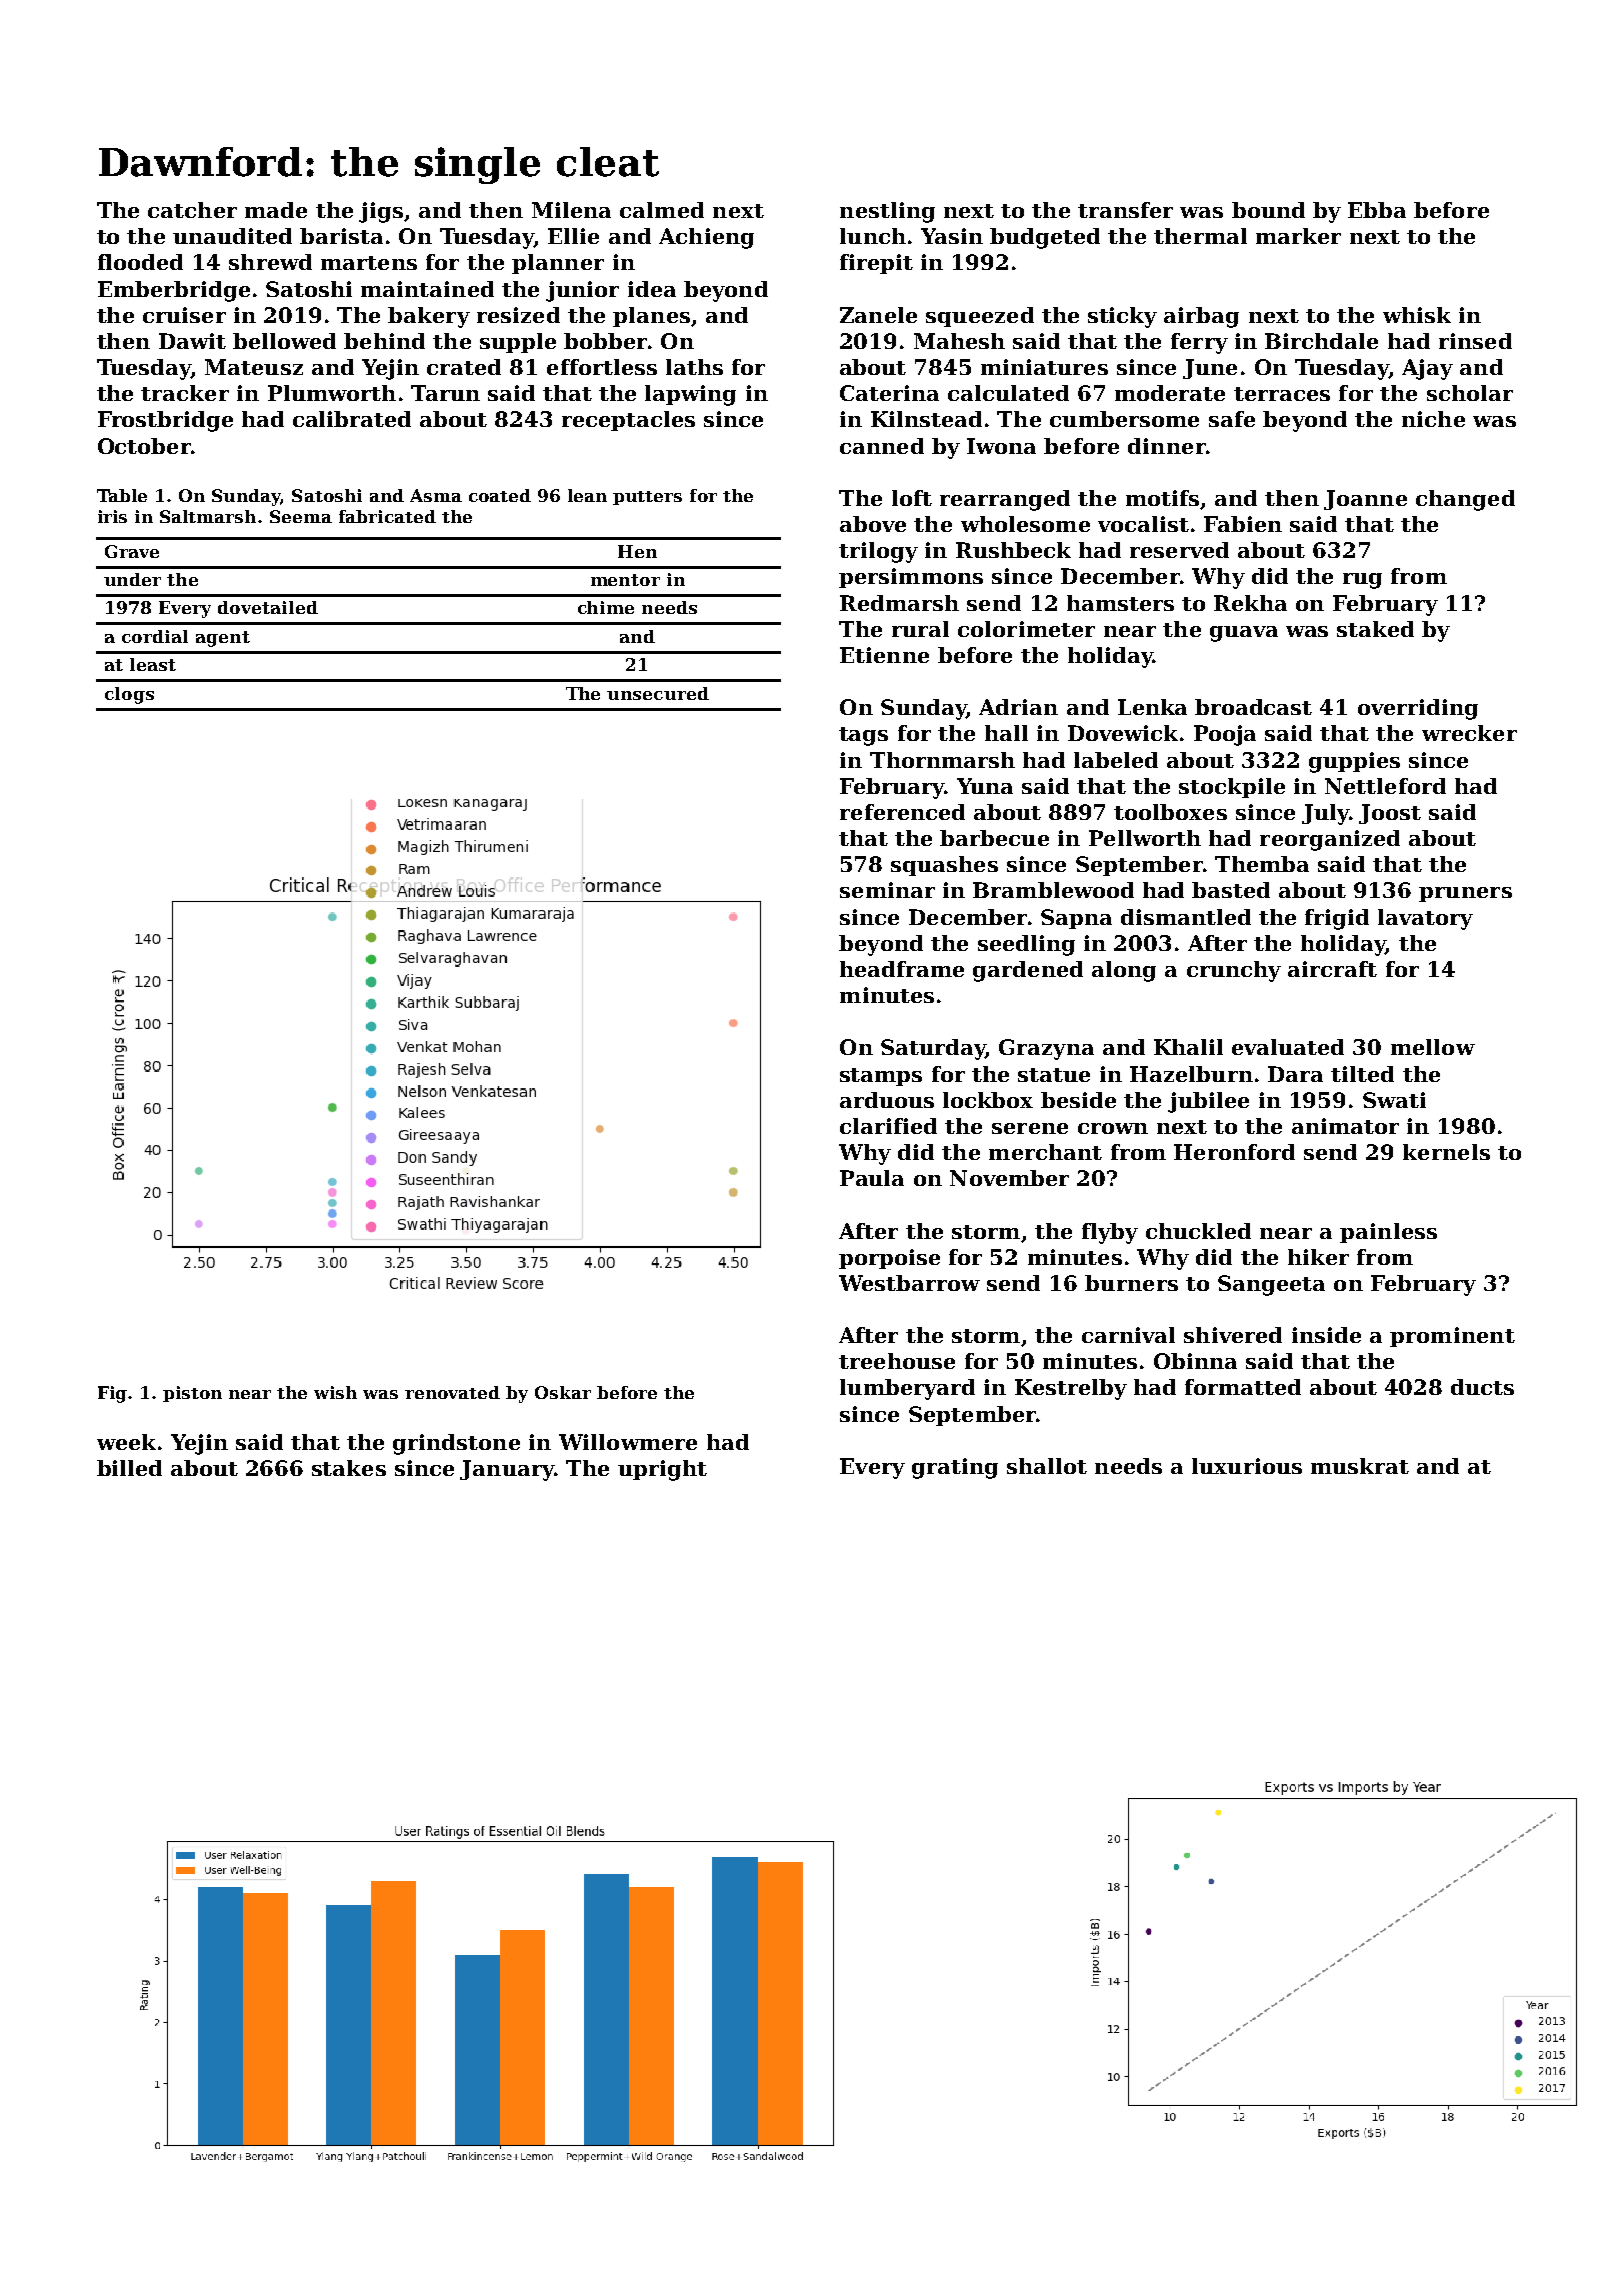 This screenshot has width=1620, height=2292. Describe the element at coordinates (192, 1394) in the screenshot. I see `piston` at that location.
